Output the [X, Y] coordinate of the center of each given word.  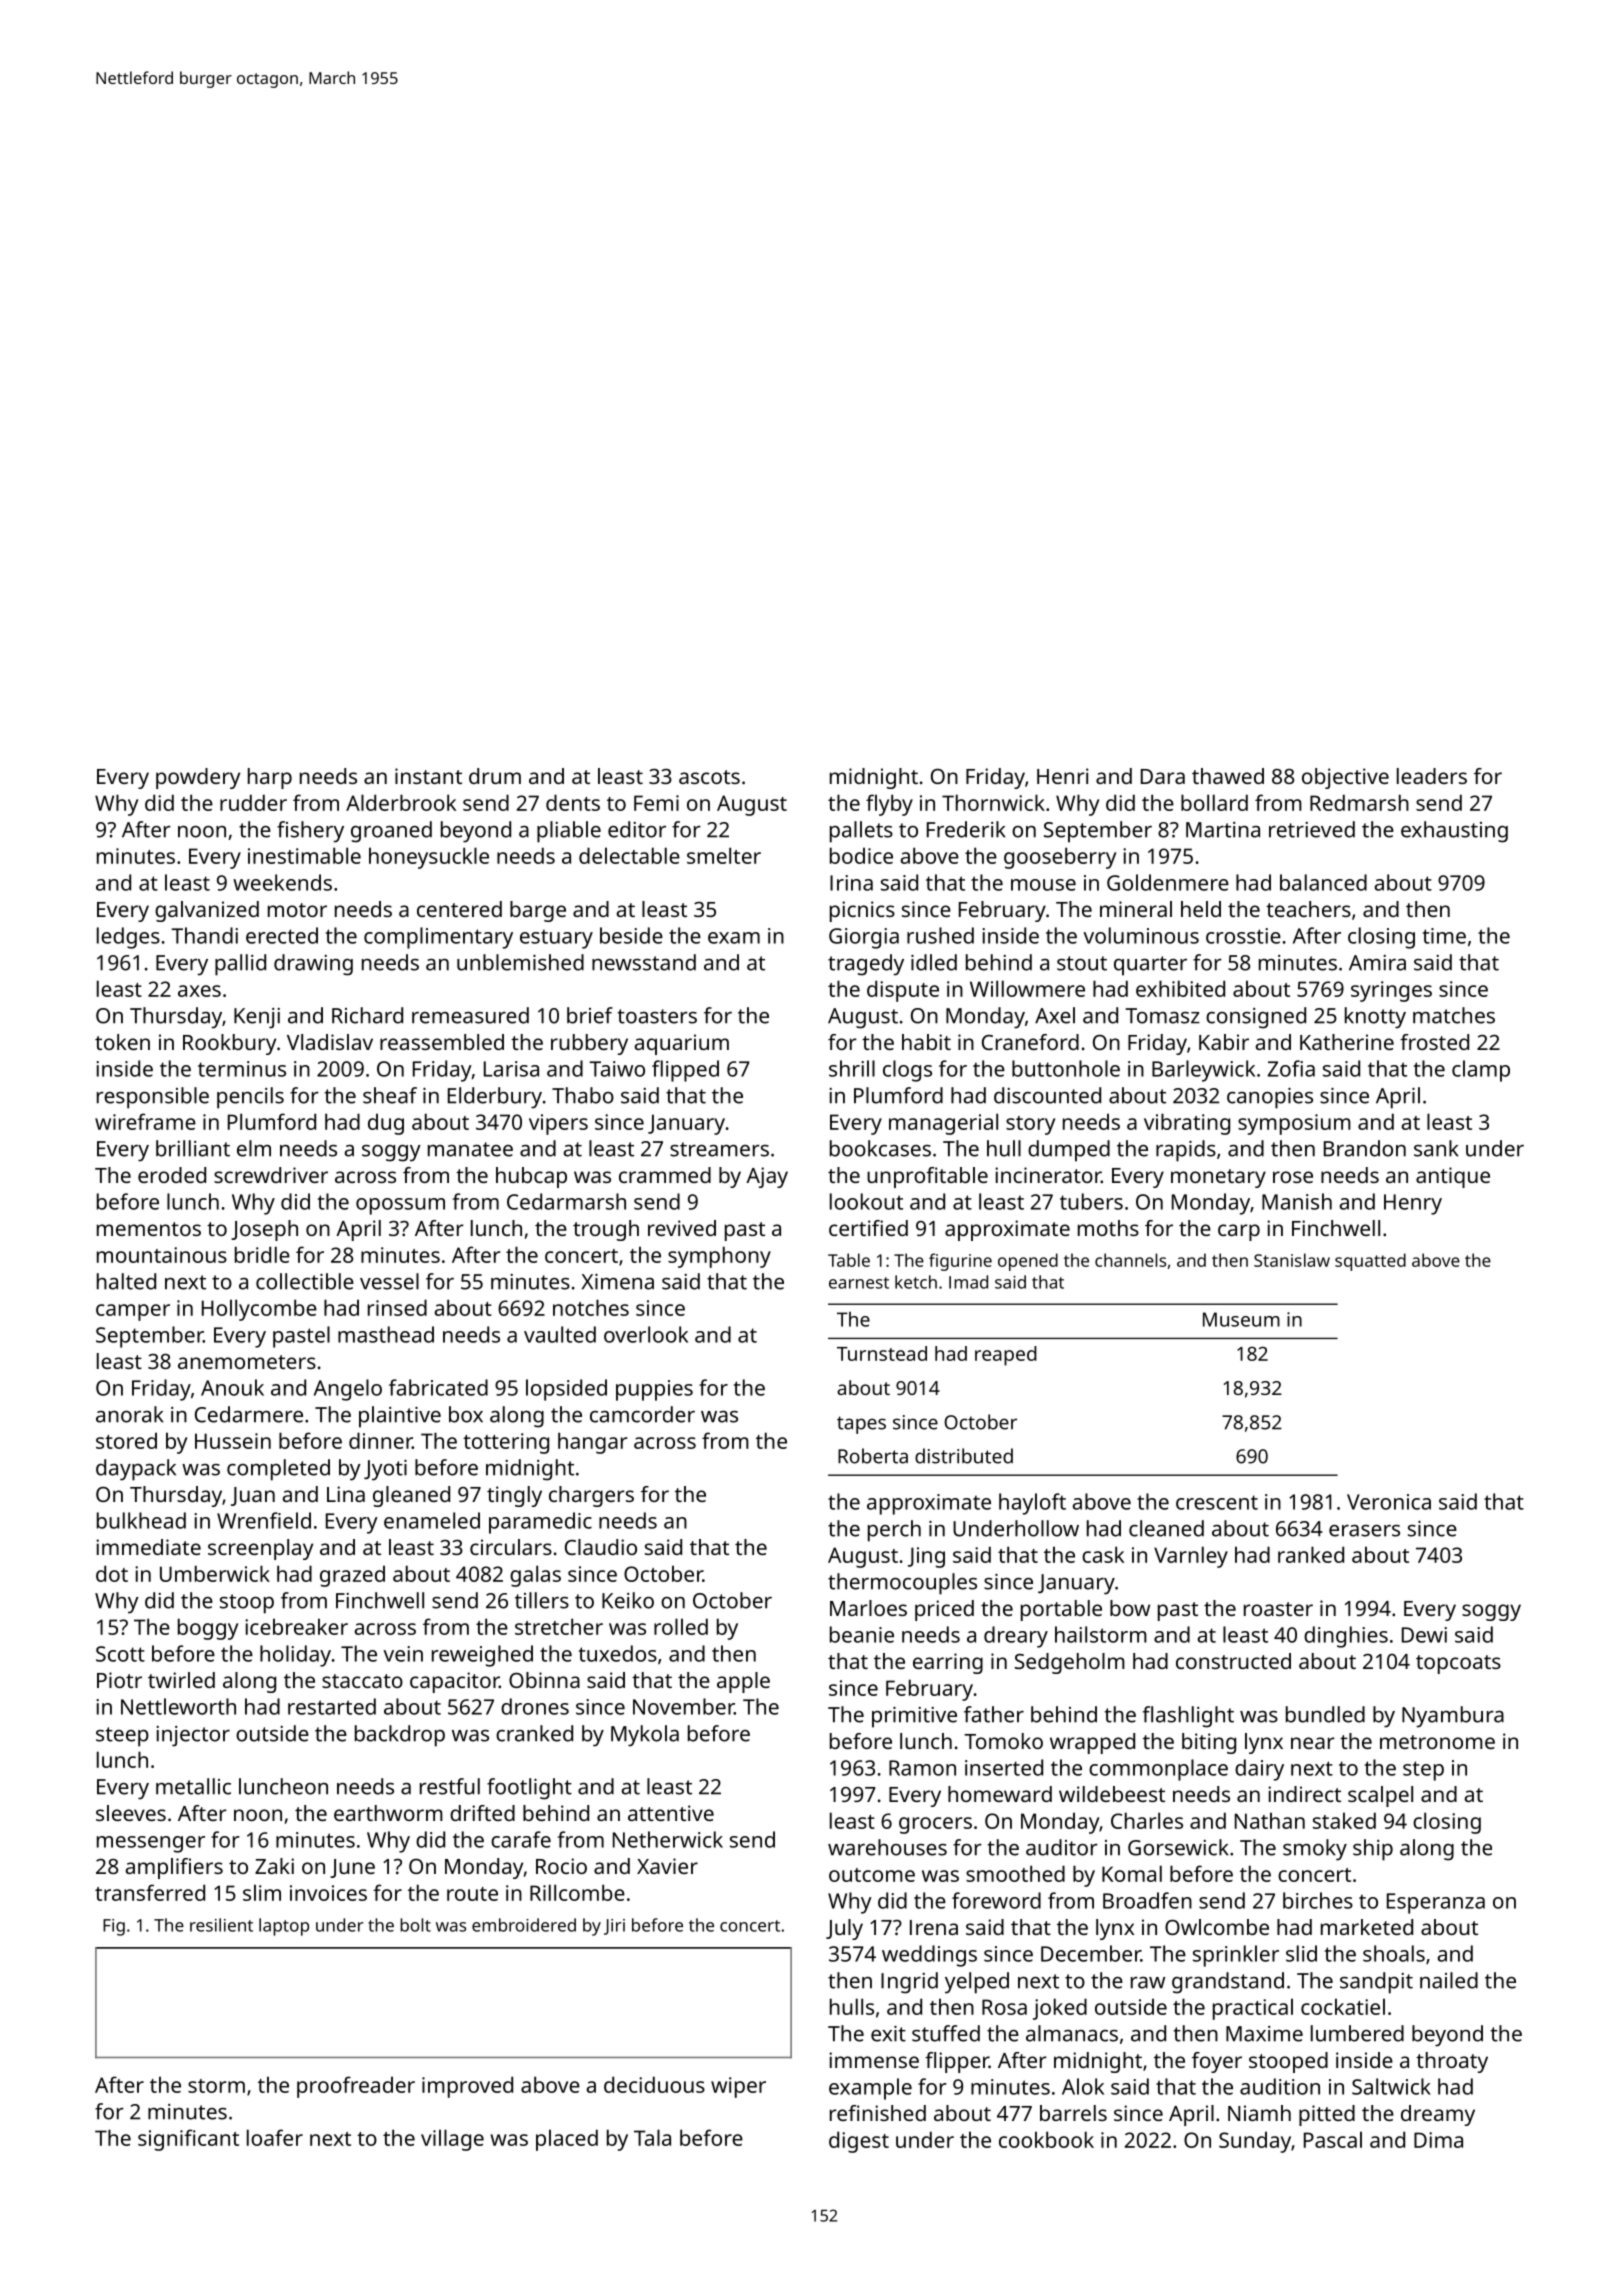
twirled [181, 1680]
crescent [1217, 1502]
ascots [709, 777]
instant [428, 776]
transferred [150, 1892]
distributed [964, 1456]
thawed [1228, 776]
